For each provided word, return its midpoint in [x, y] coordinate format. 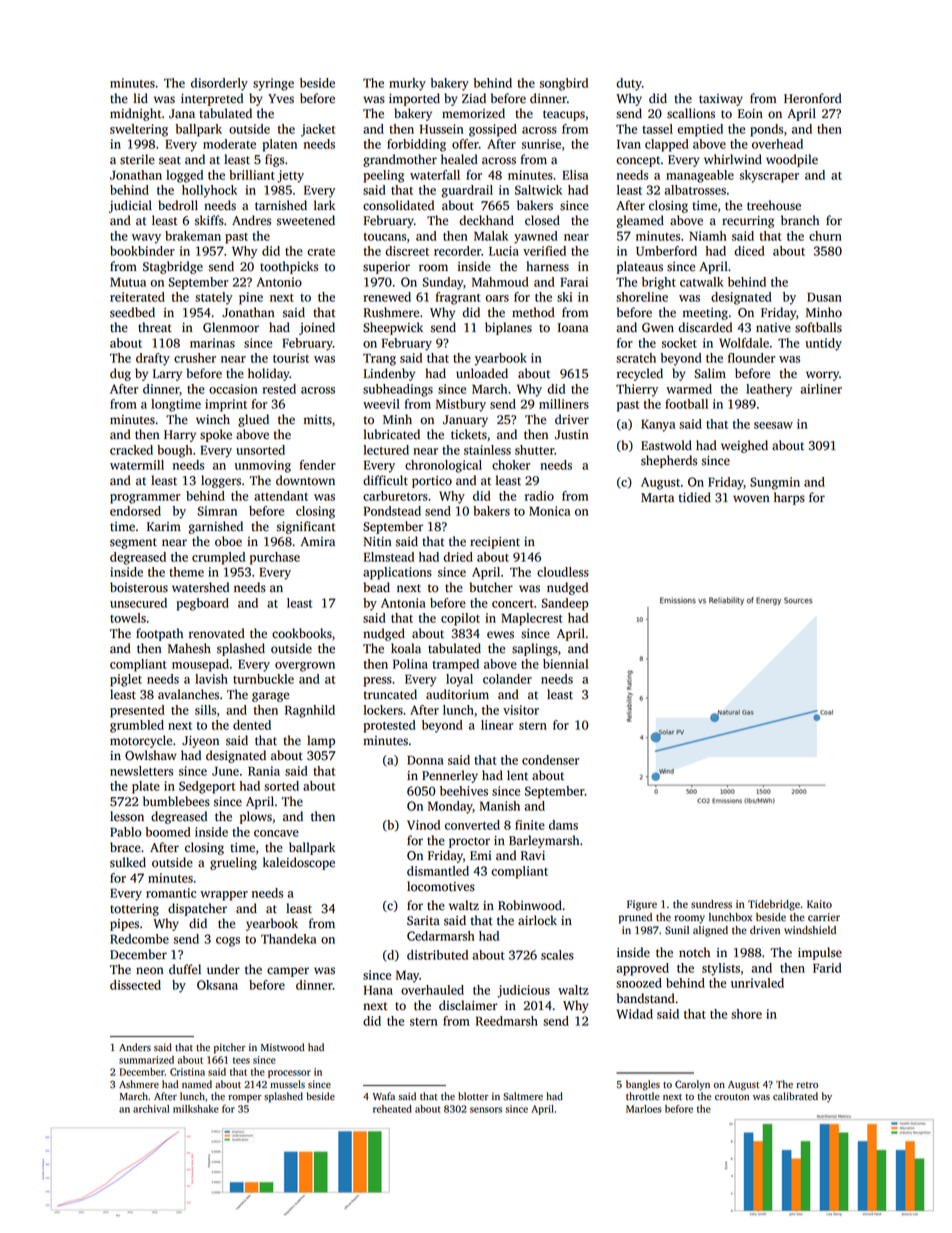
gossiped [493, 130]
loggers [221, 481]
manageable [700, 176]
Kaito [819, 904]
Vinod [423, 825]
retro [807, 1085]
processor [289, 1074]
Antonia [403, 603]
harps [789, 498]
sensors [486, 1110]
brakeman [193, 236]
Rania [264, 771]
